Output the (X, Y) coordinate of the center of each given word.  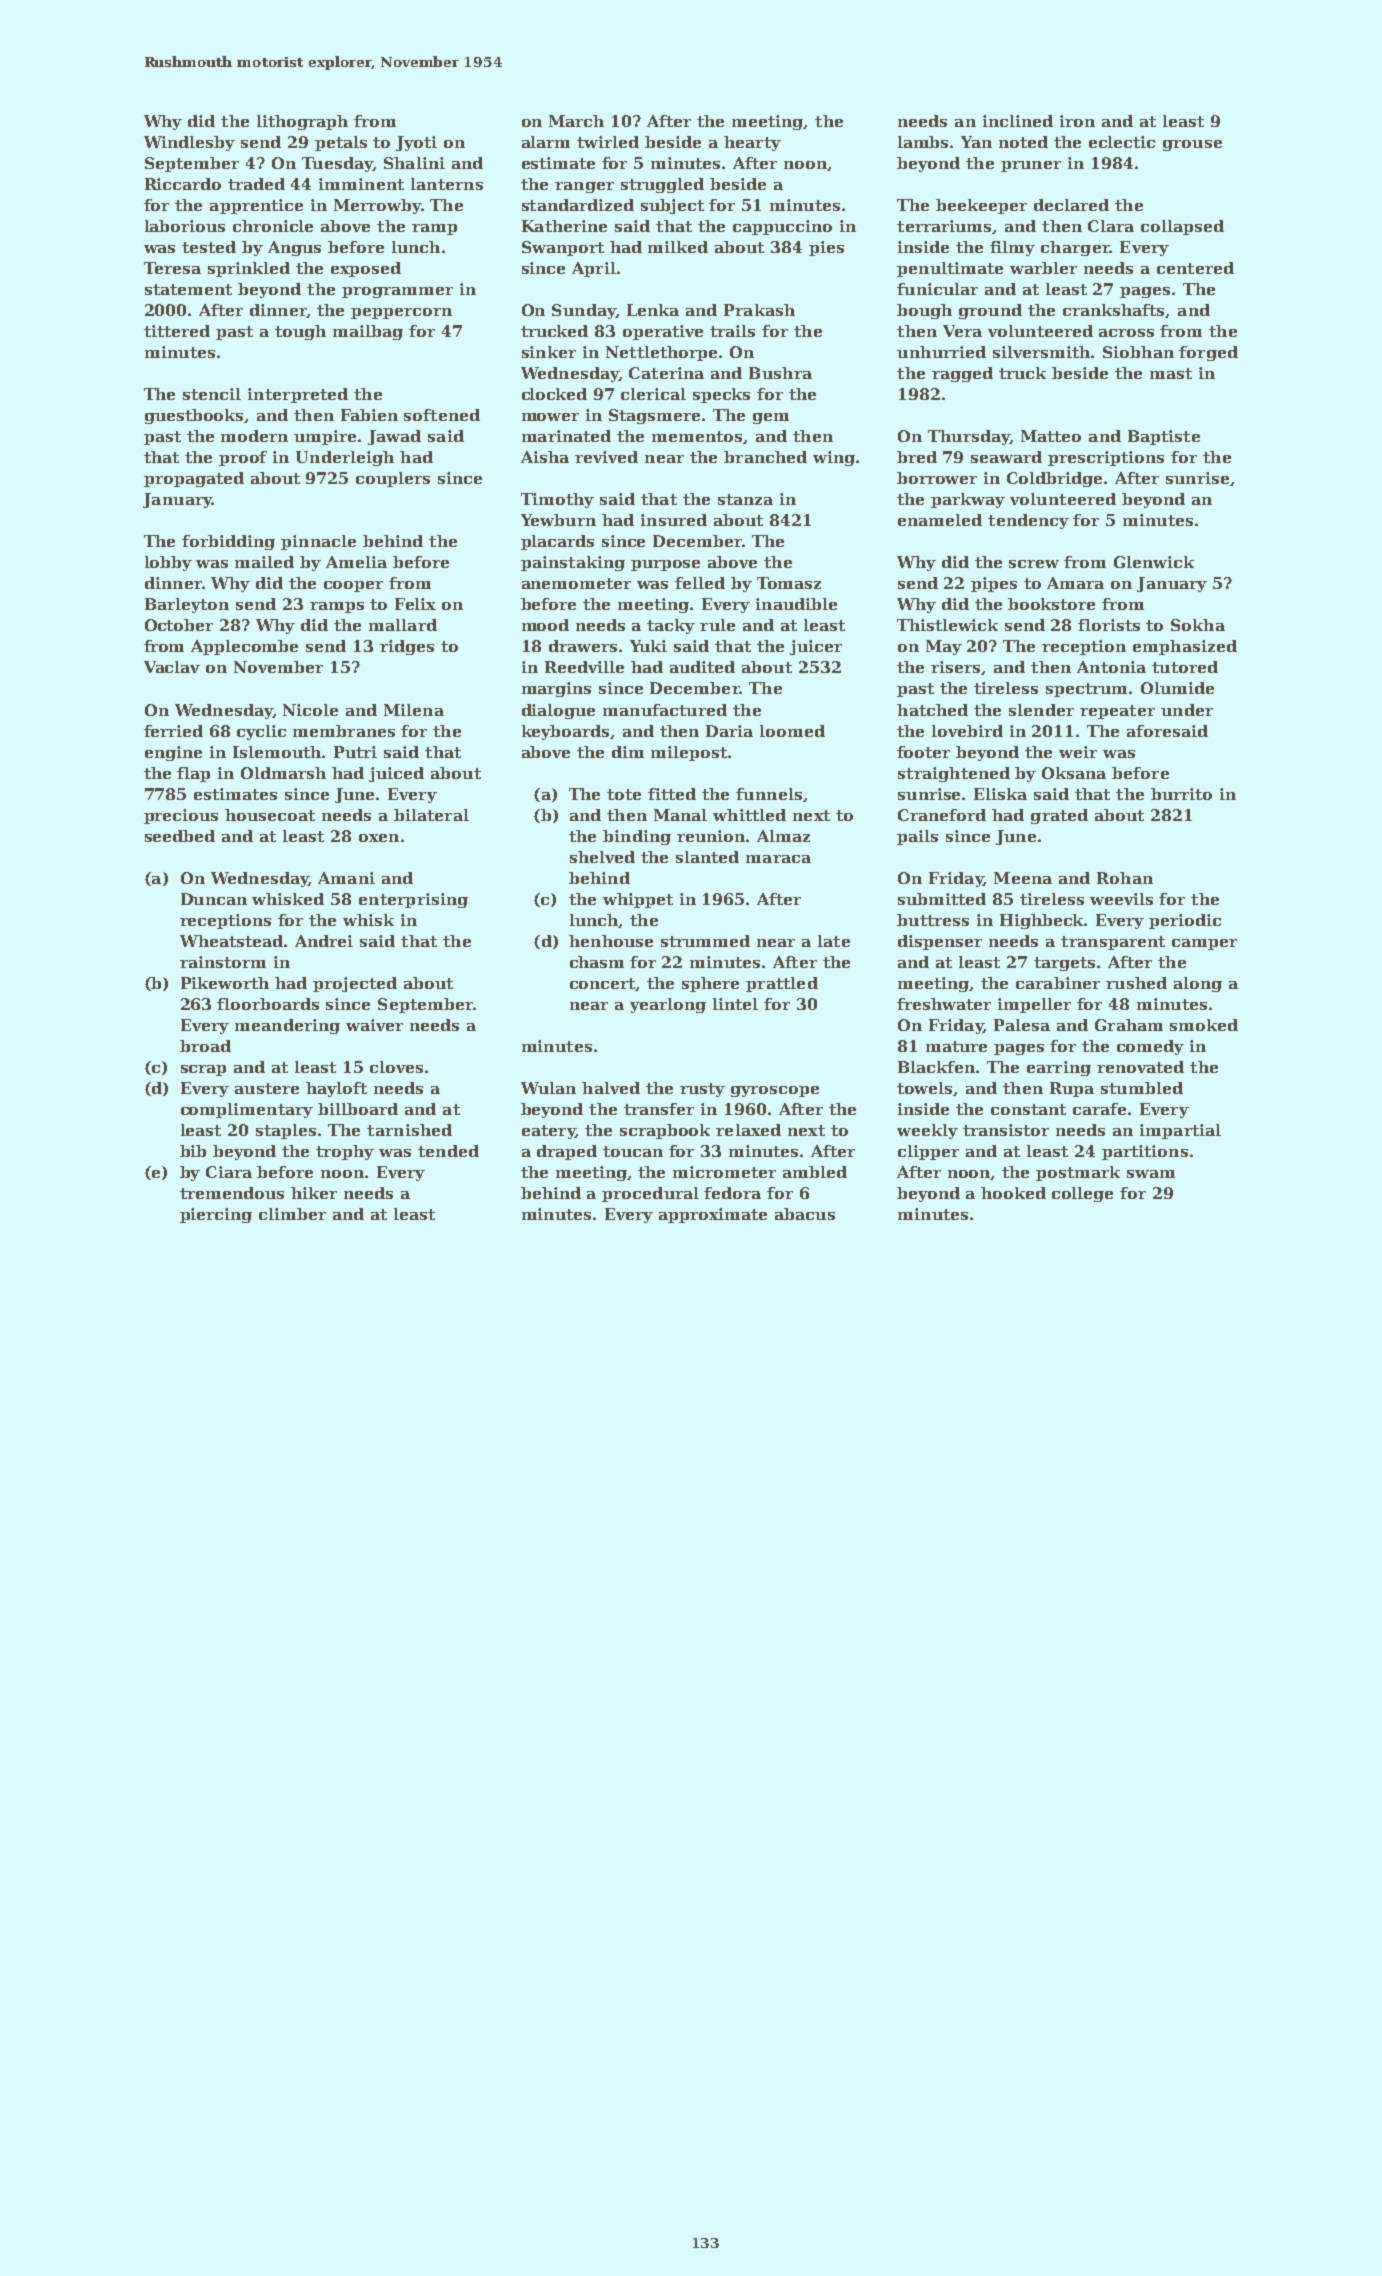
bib (193, 1151)
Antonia (1111, 667)
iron (1077, 121)
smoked (1204, 1025)
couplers (393, 479)
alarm (546, 142)
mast (1171, 373)
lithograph (302, 122)
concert (603, 984)
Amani (346, 878)
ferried (173, 731)
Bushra (780, 373)
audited (702, 667)
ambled (815, 1172)
